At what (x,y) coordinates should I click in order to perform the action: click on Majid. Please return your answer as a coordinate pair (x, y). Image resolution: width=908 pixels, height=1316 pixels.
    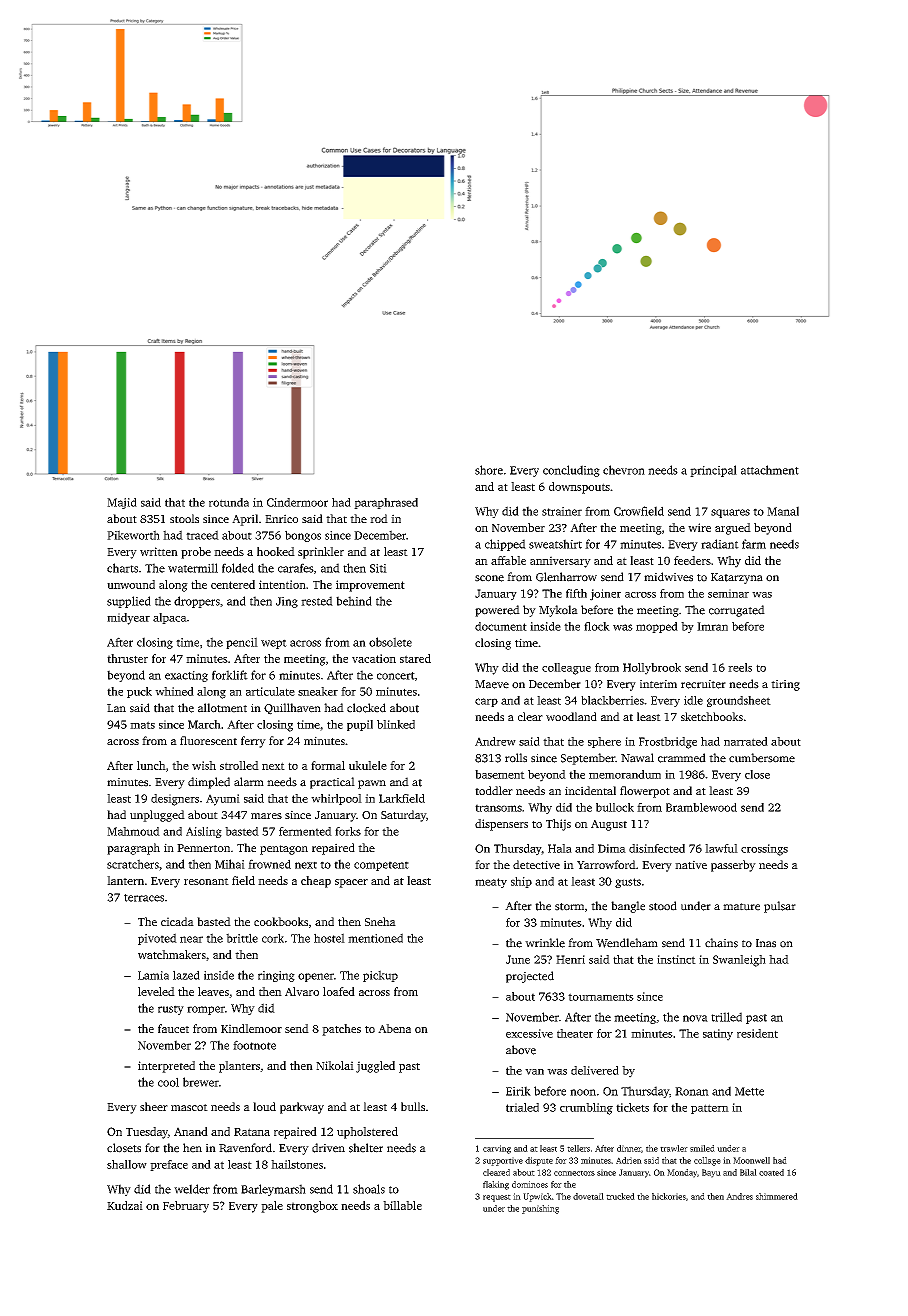
    Looking at the image, I should click on (122, 503).
